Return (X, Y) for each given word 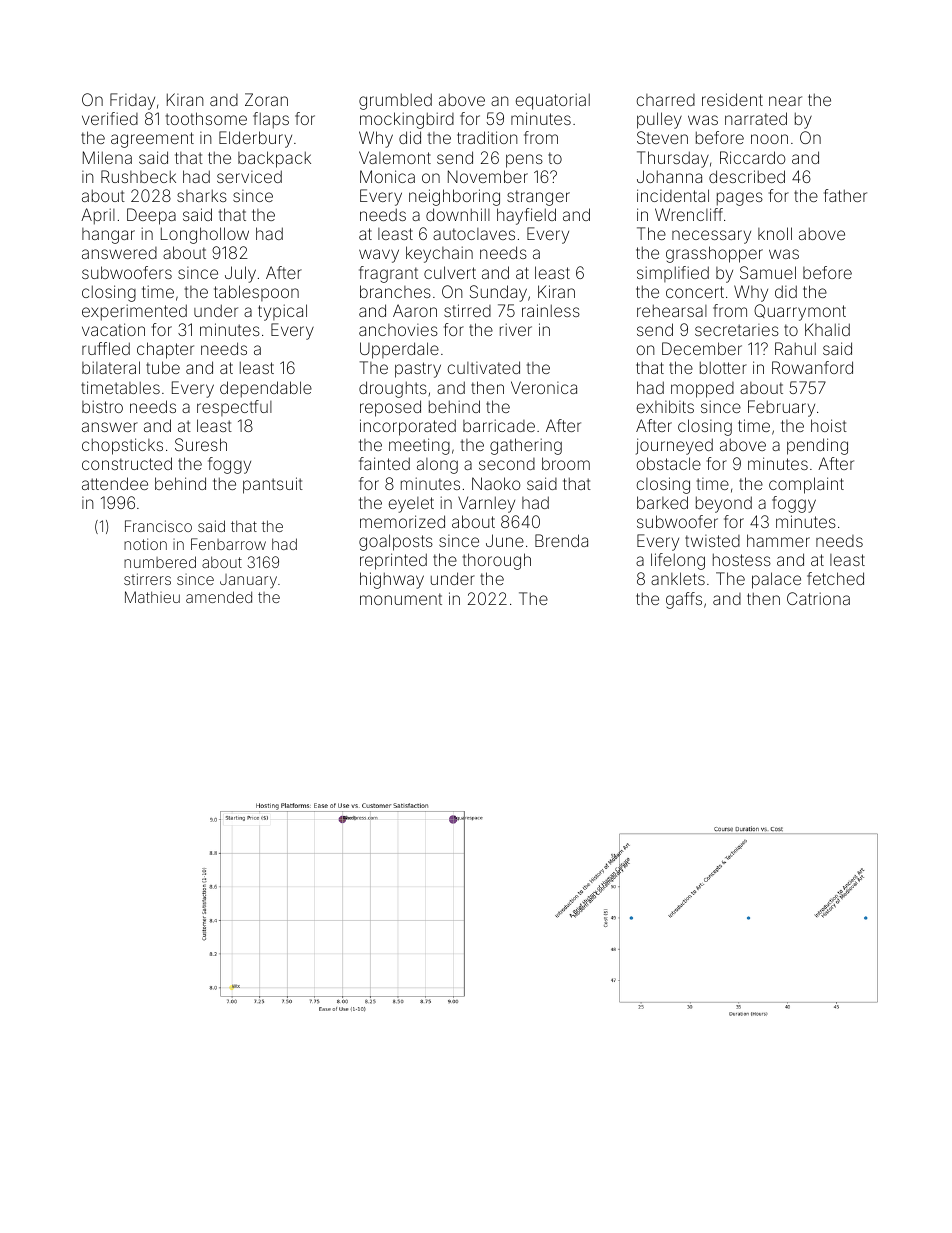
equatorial (553, 101)
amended (219, 597)
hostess (742, 559)
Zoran (266, 99)
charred (666, 100)
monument (401, 599)
